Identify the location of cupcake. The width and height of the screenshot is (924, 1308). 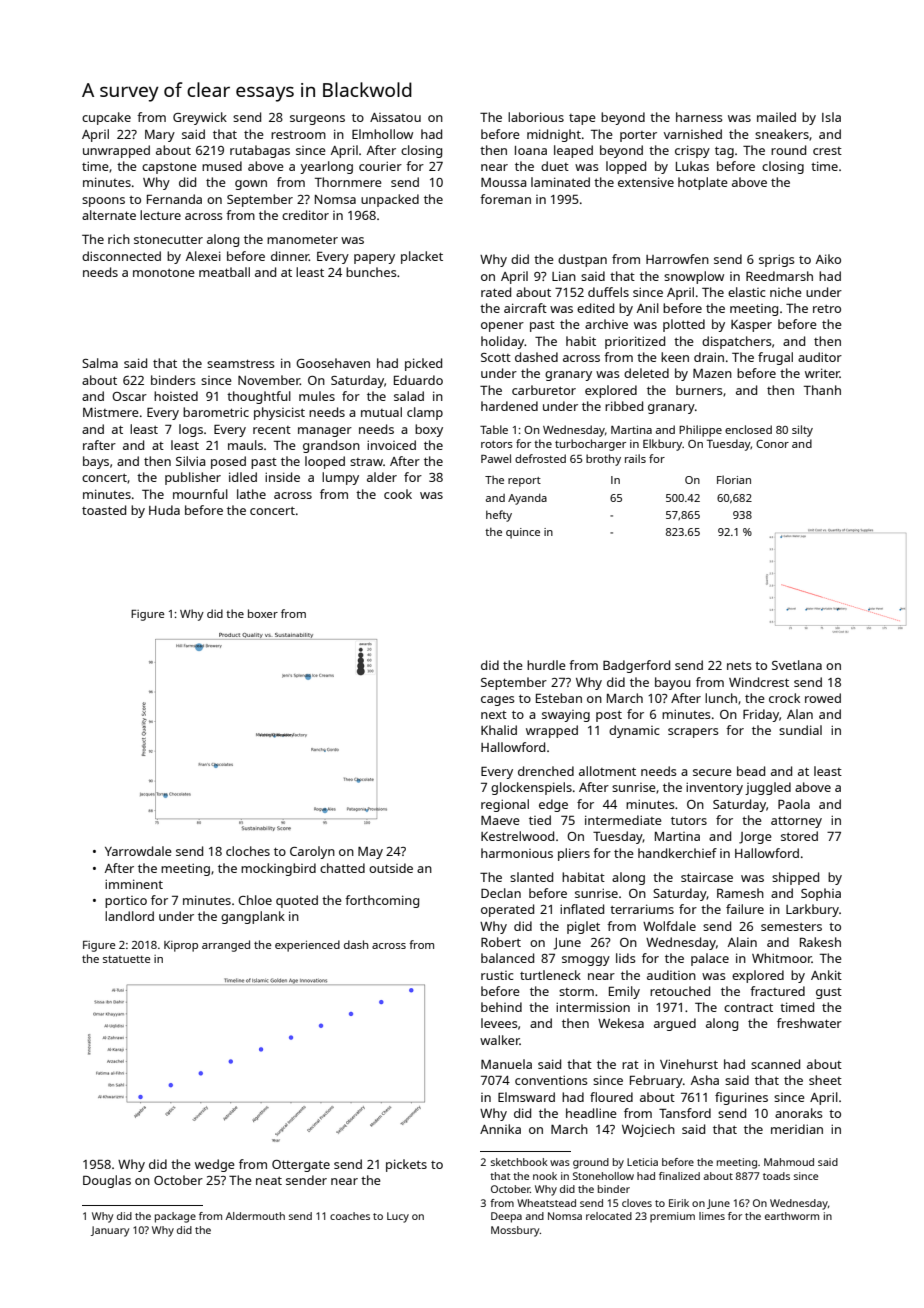
(106, 118).
